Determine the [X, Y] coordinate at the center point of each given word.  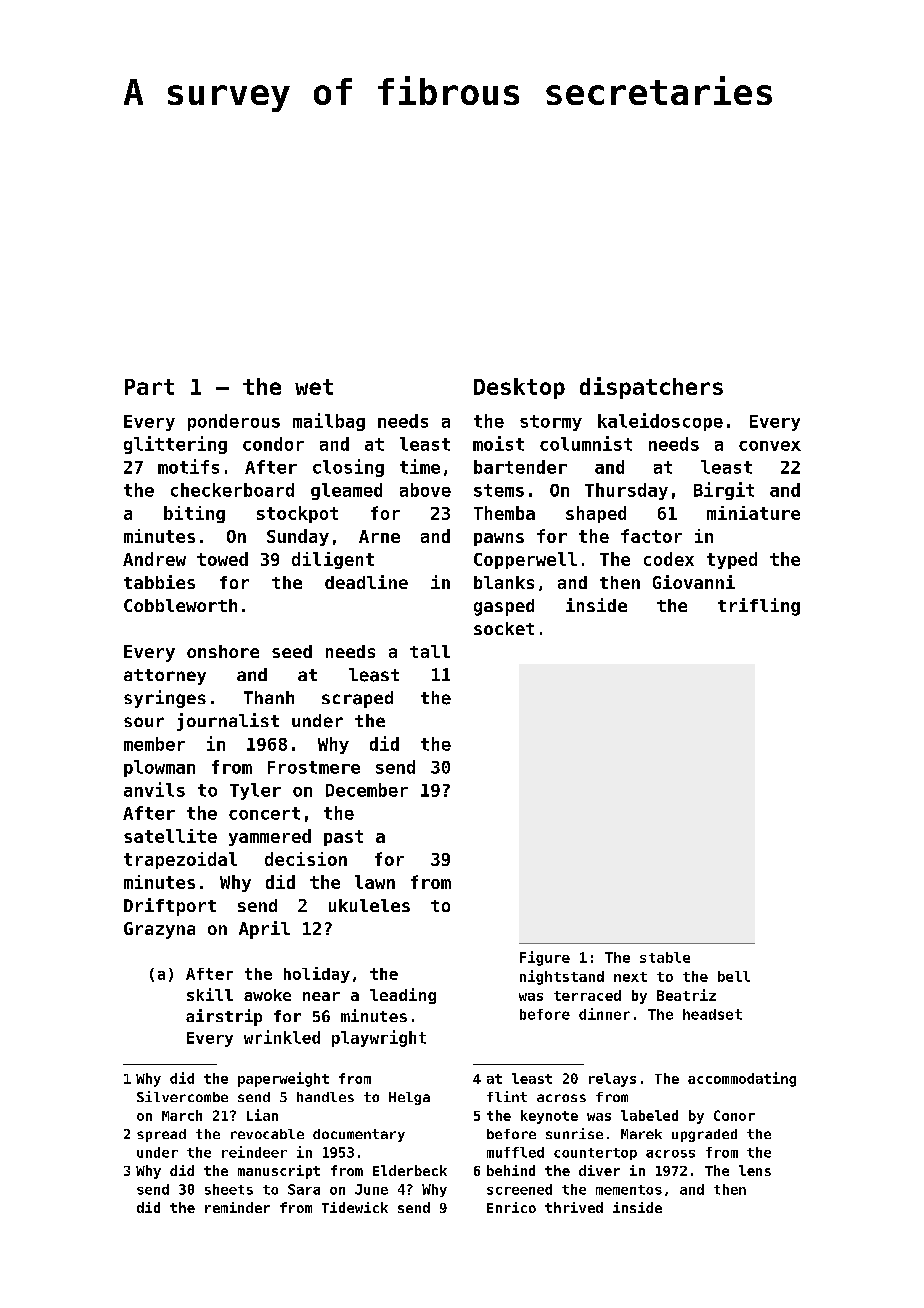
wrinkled [282, 1037]
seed [292, 651]
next [630, 977]
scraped [357, 699]
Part [149, 387]
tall [430, 651]
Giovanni [694, 582]
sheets [229, 1189]
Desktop [519, 388]
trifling [759, 607]
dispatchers [651, 388]
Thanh [269, 697]
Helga [409, 1098]
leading [403, 996]
